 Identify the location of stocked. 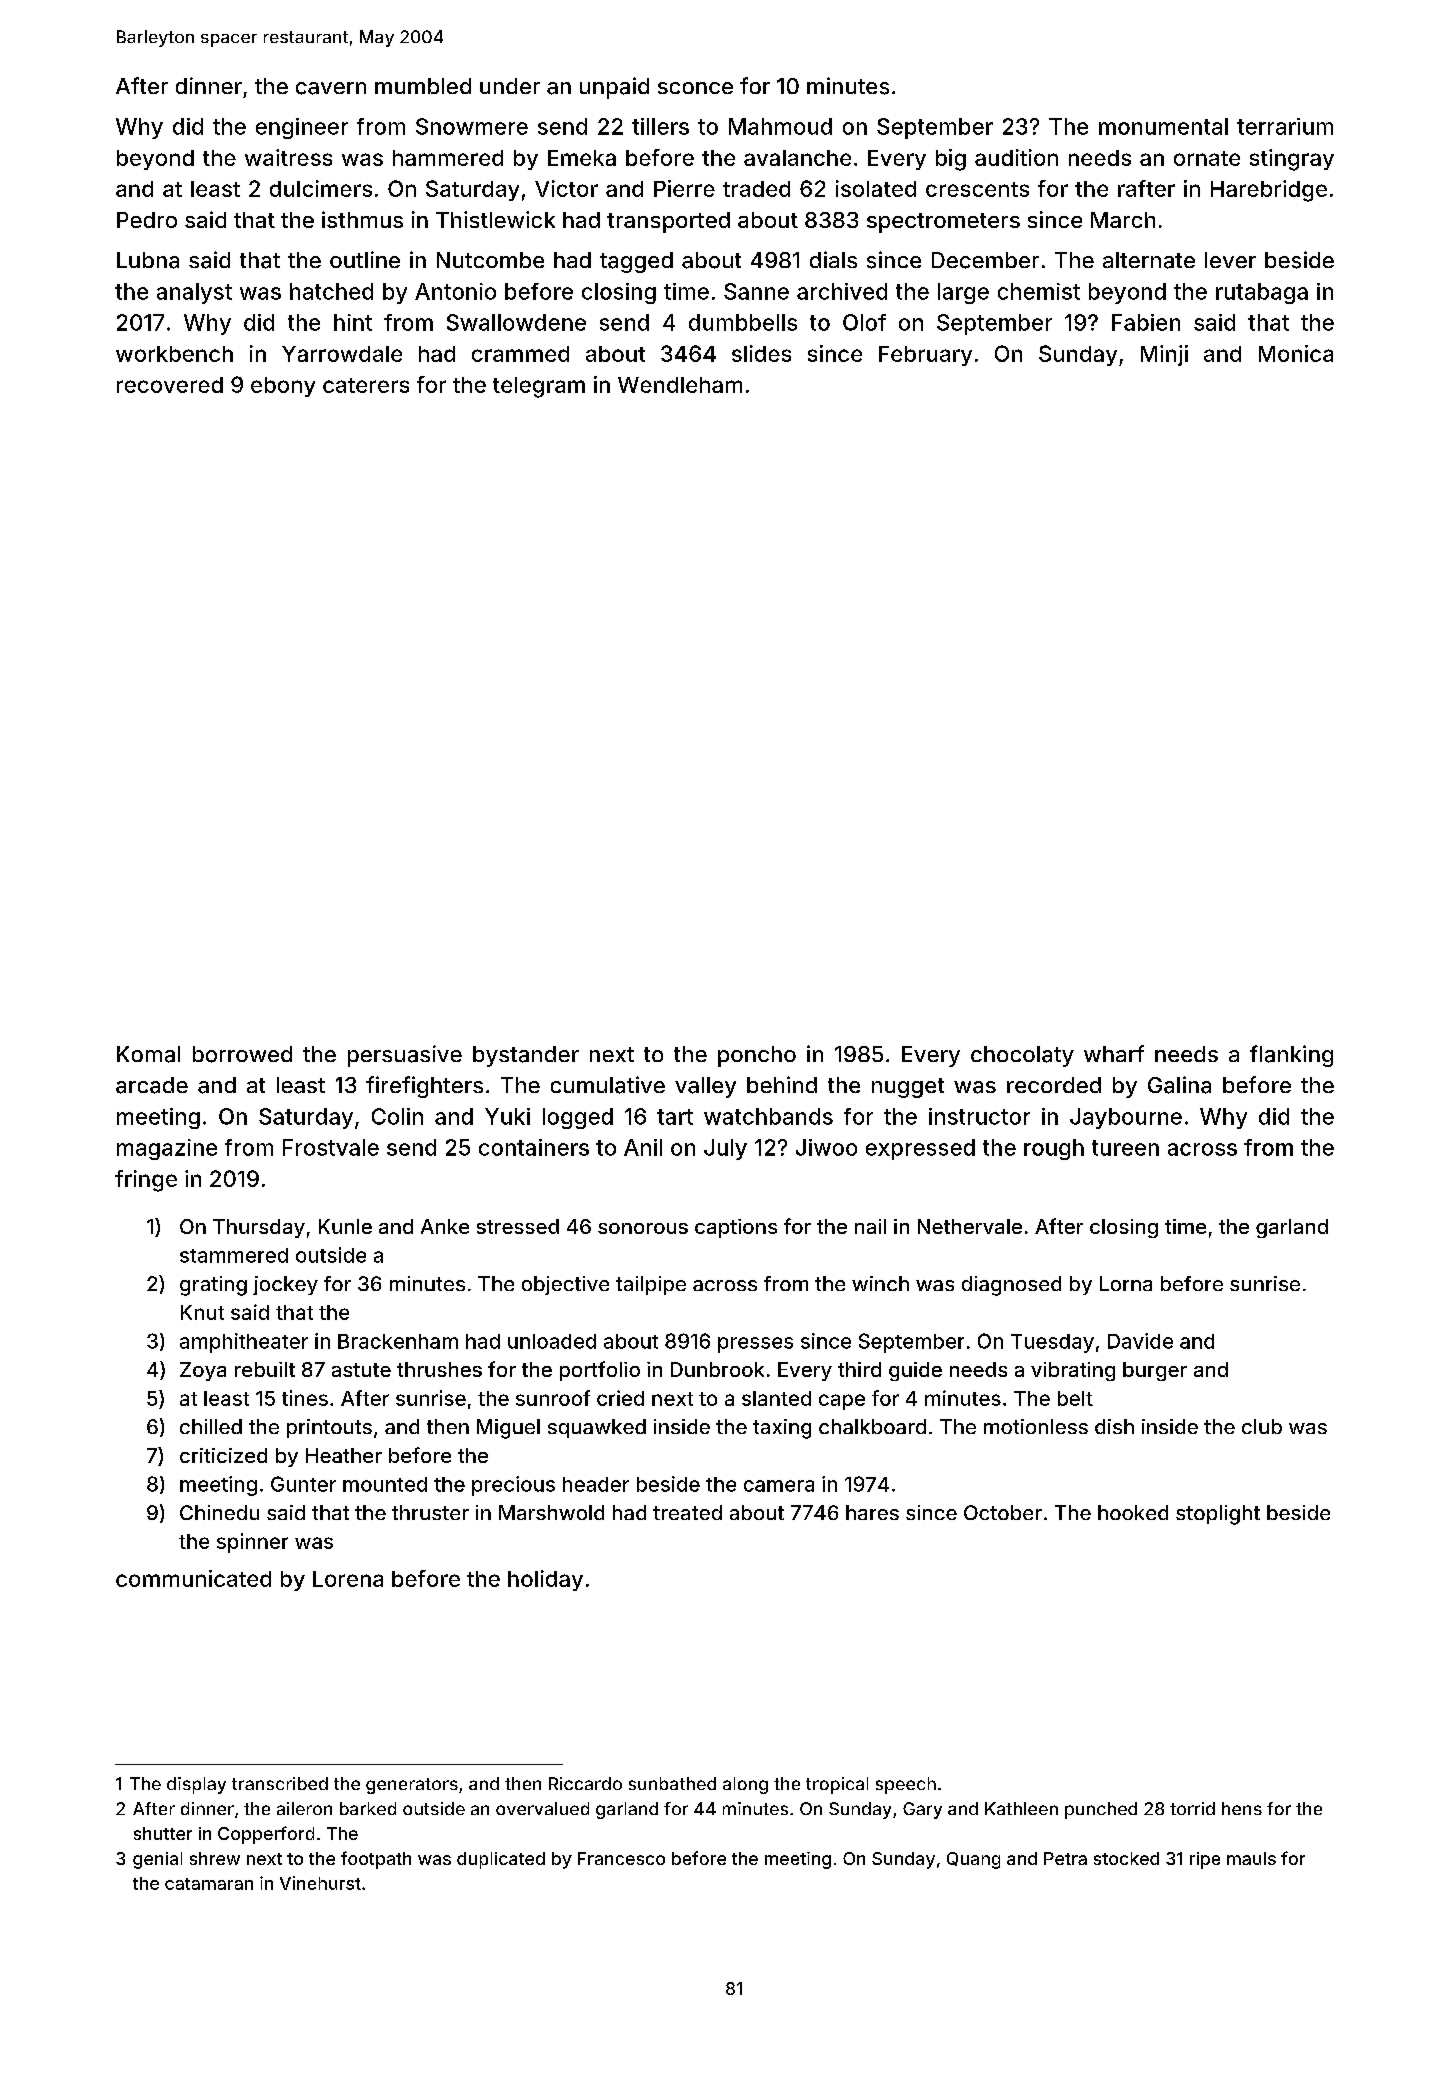
(1126, 1858).
